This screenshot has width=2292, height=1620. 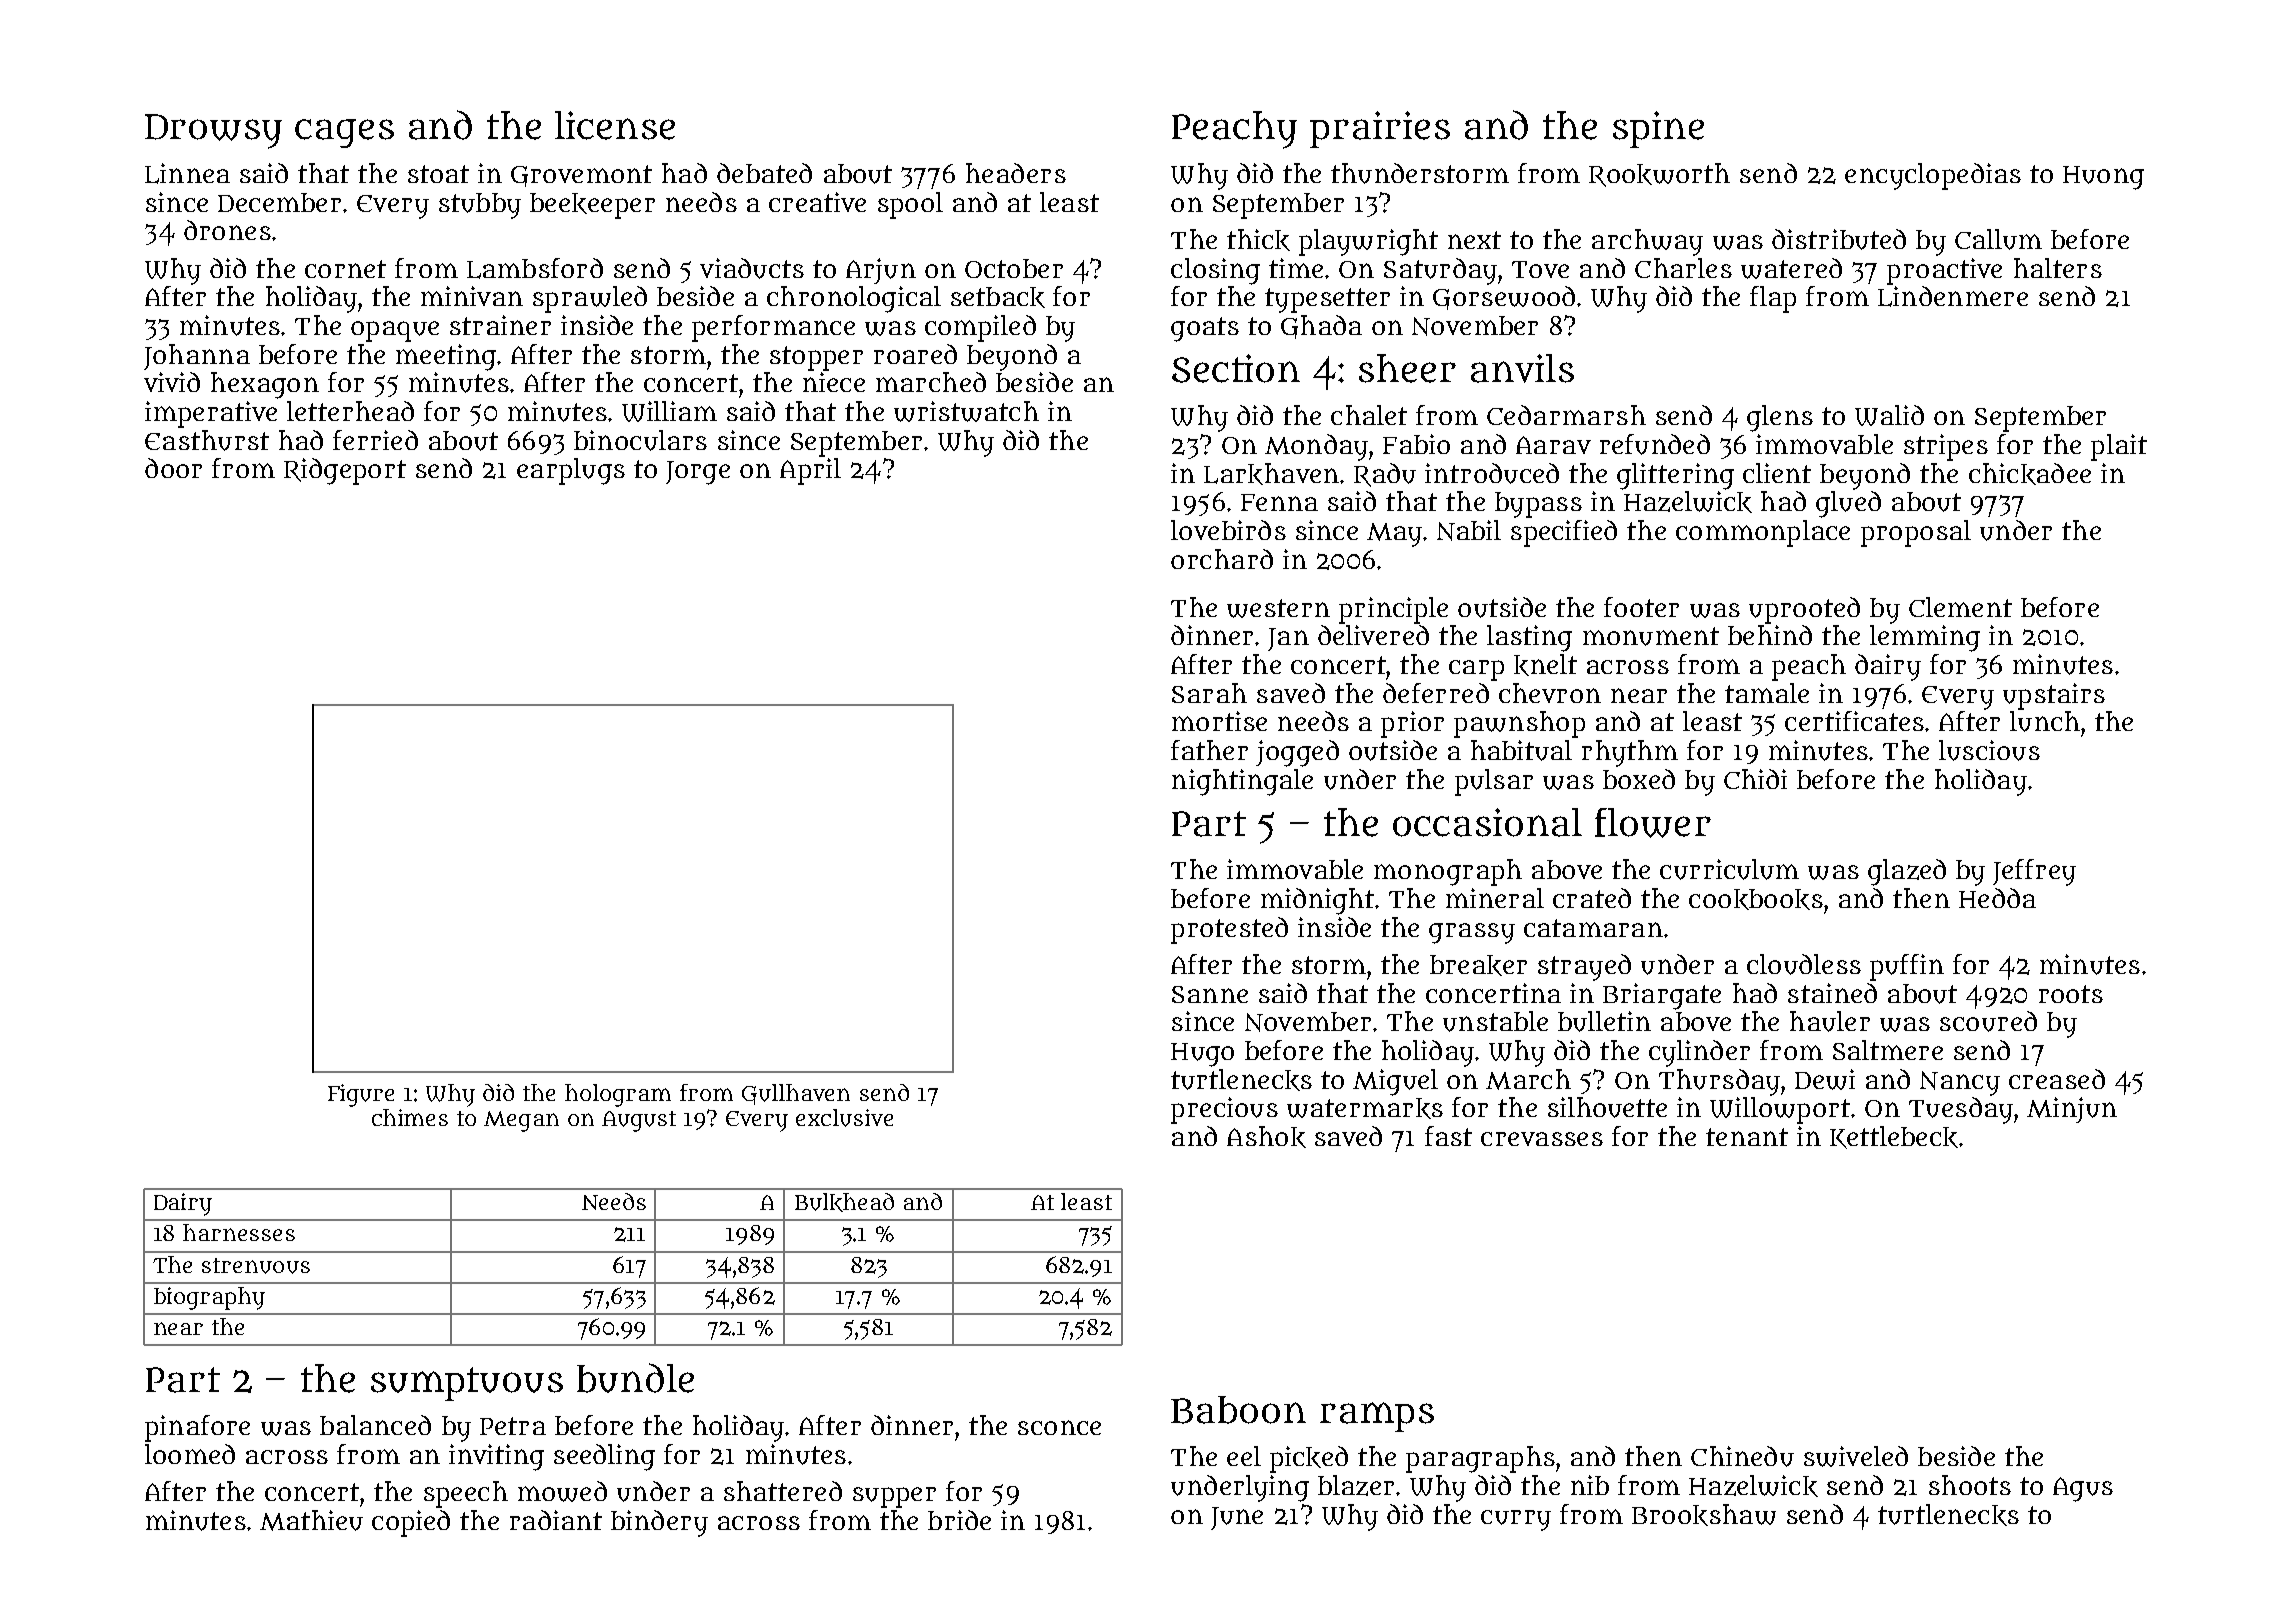 I want to click on Mathieu, so click(x=311, y=1520).
